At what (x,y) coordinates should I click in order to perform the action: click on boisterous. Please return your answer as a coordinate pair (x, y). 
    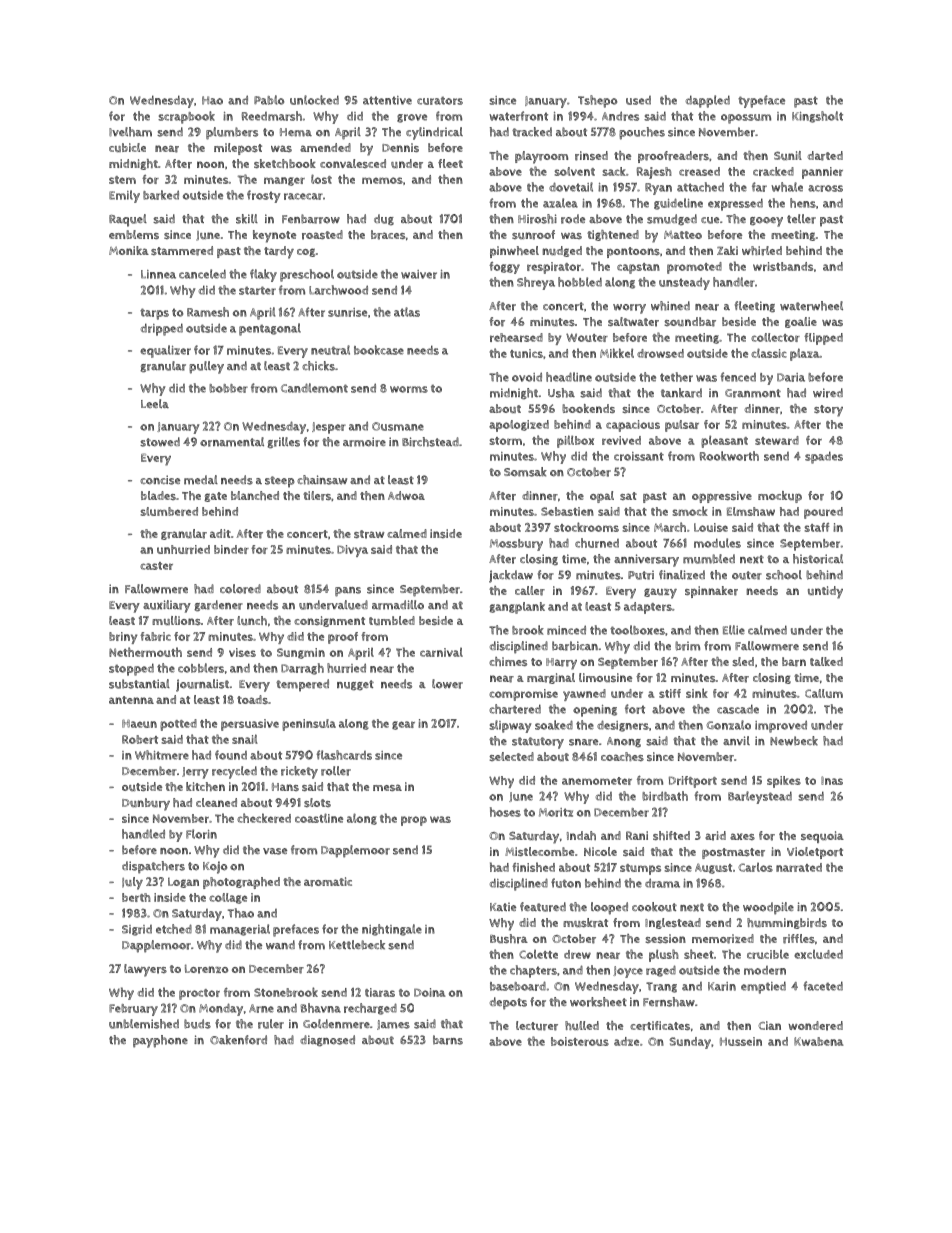
    Looking at the image, I should click on (580, 1041).
